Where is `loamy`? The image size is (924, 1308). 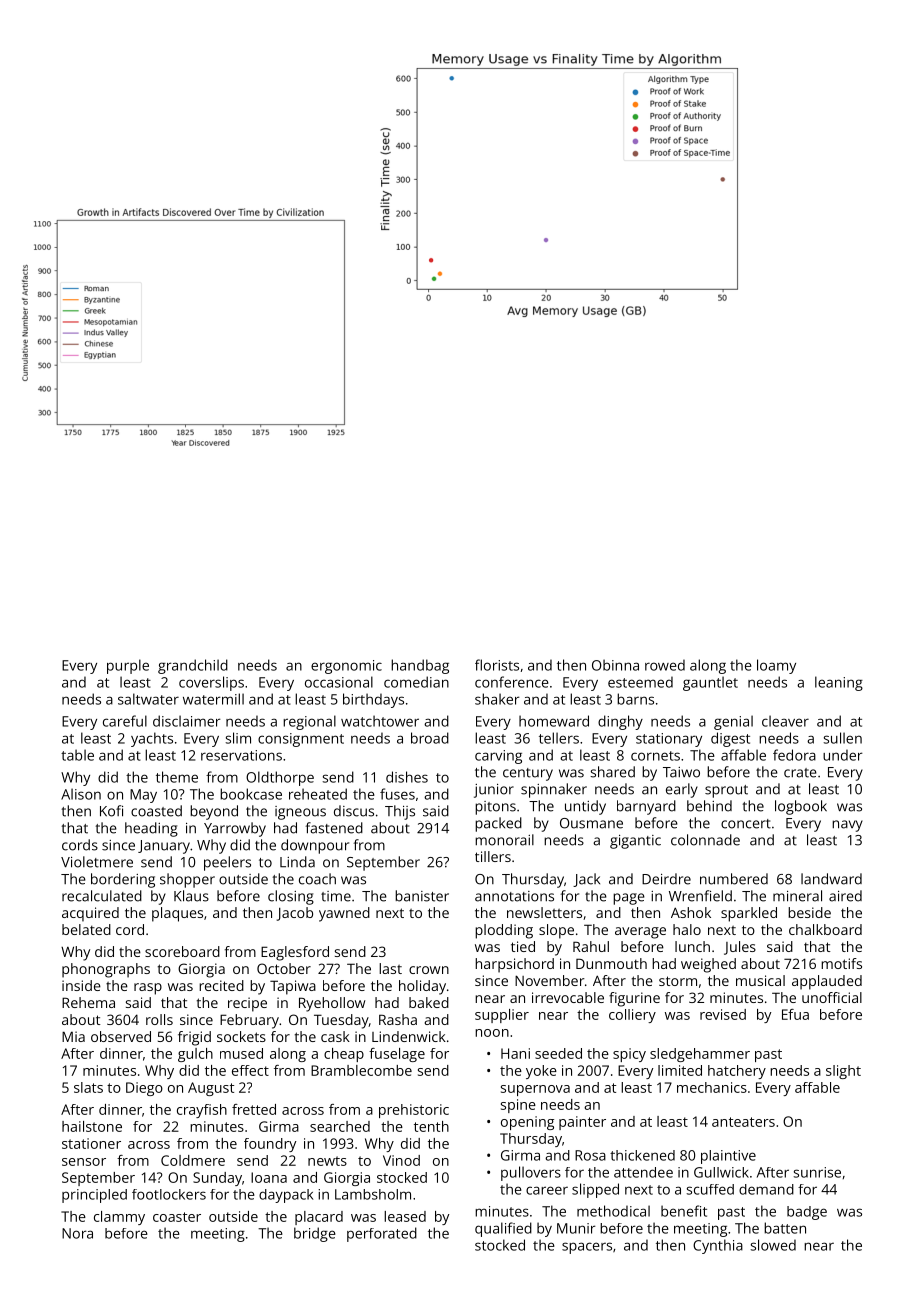
loamy is located at coordinates (776, 666).
